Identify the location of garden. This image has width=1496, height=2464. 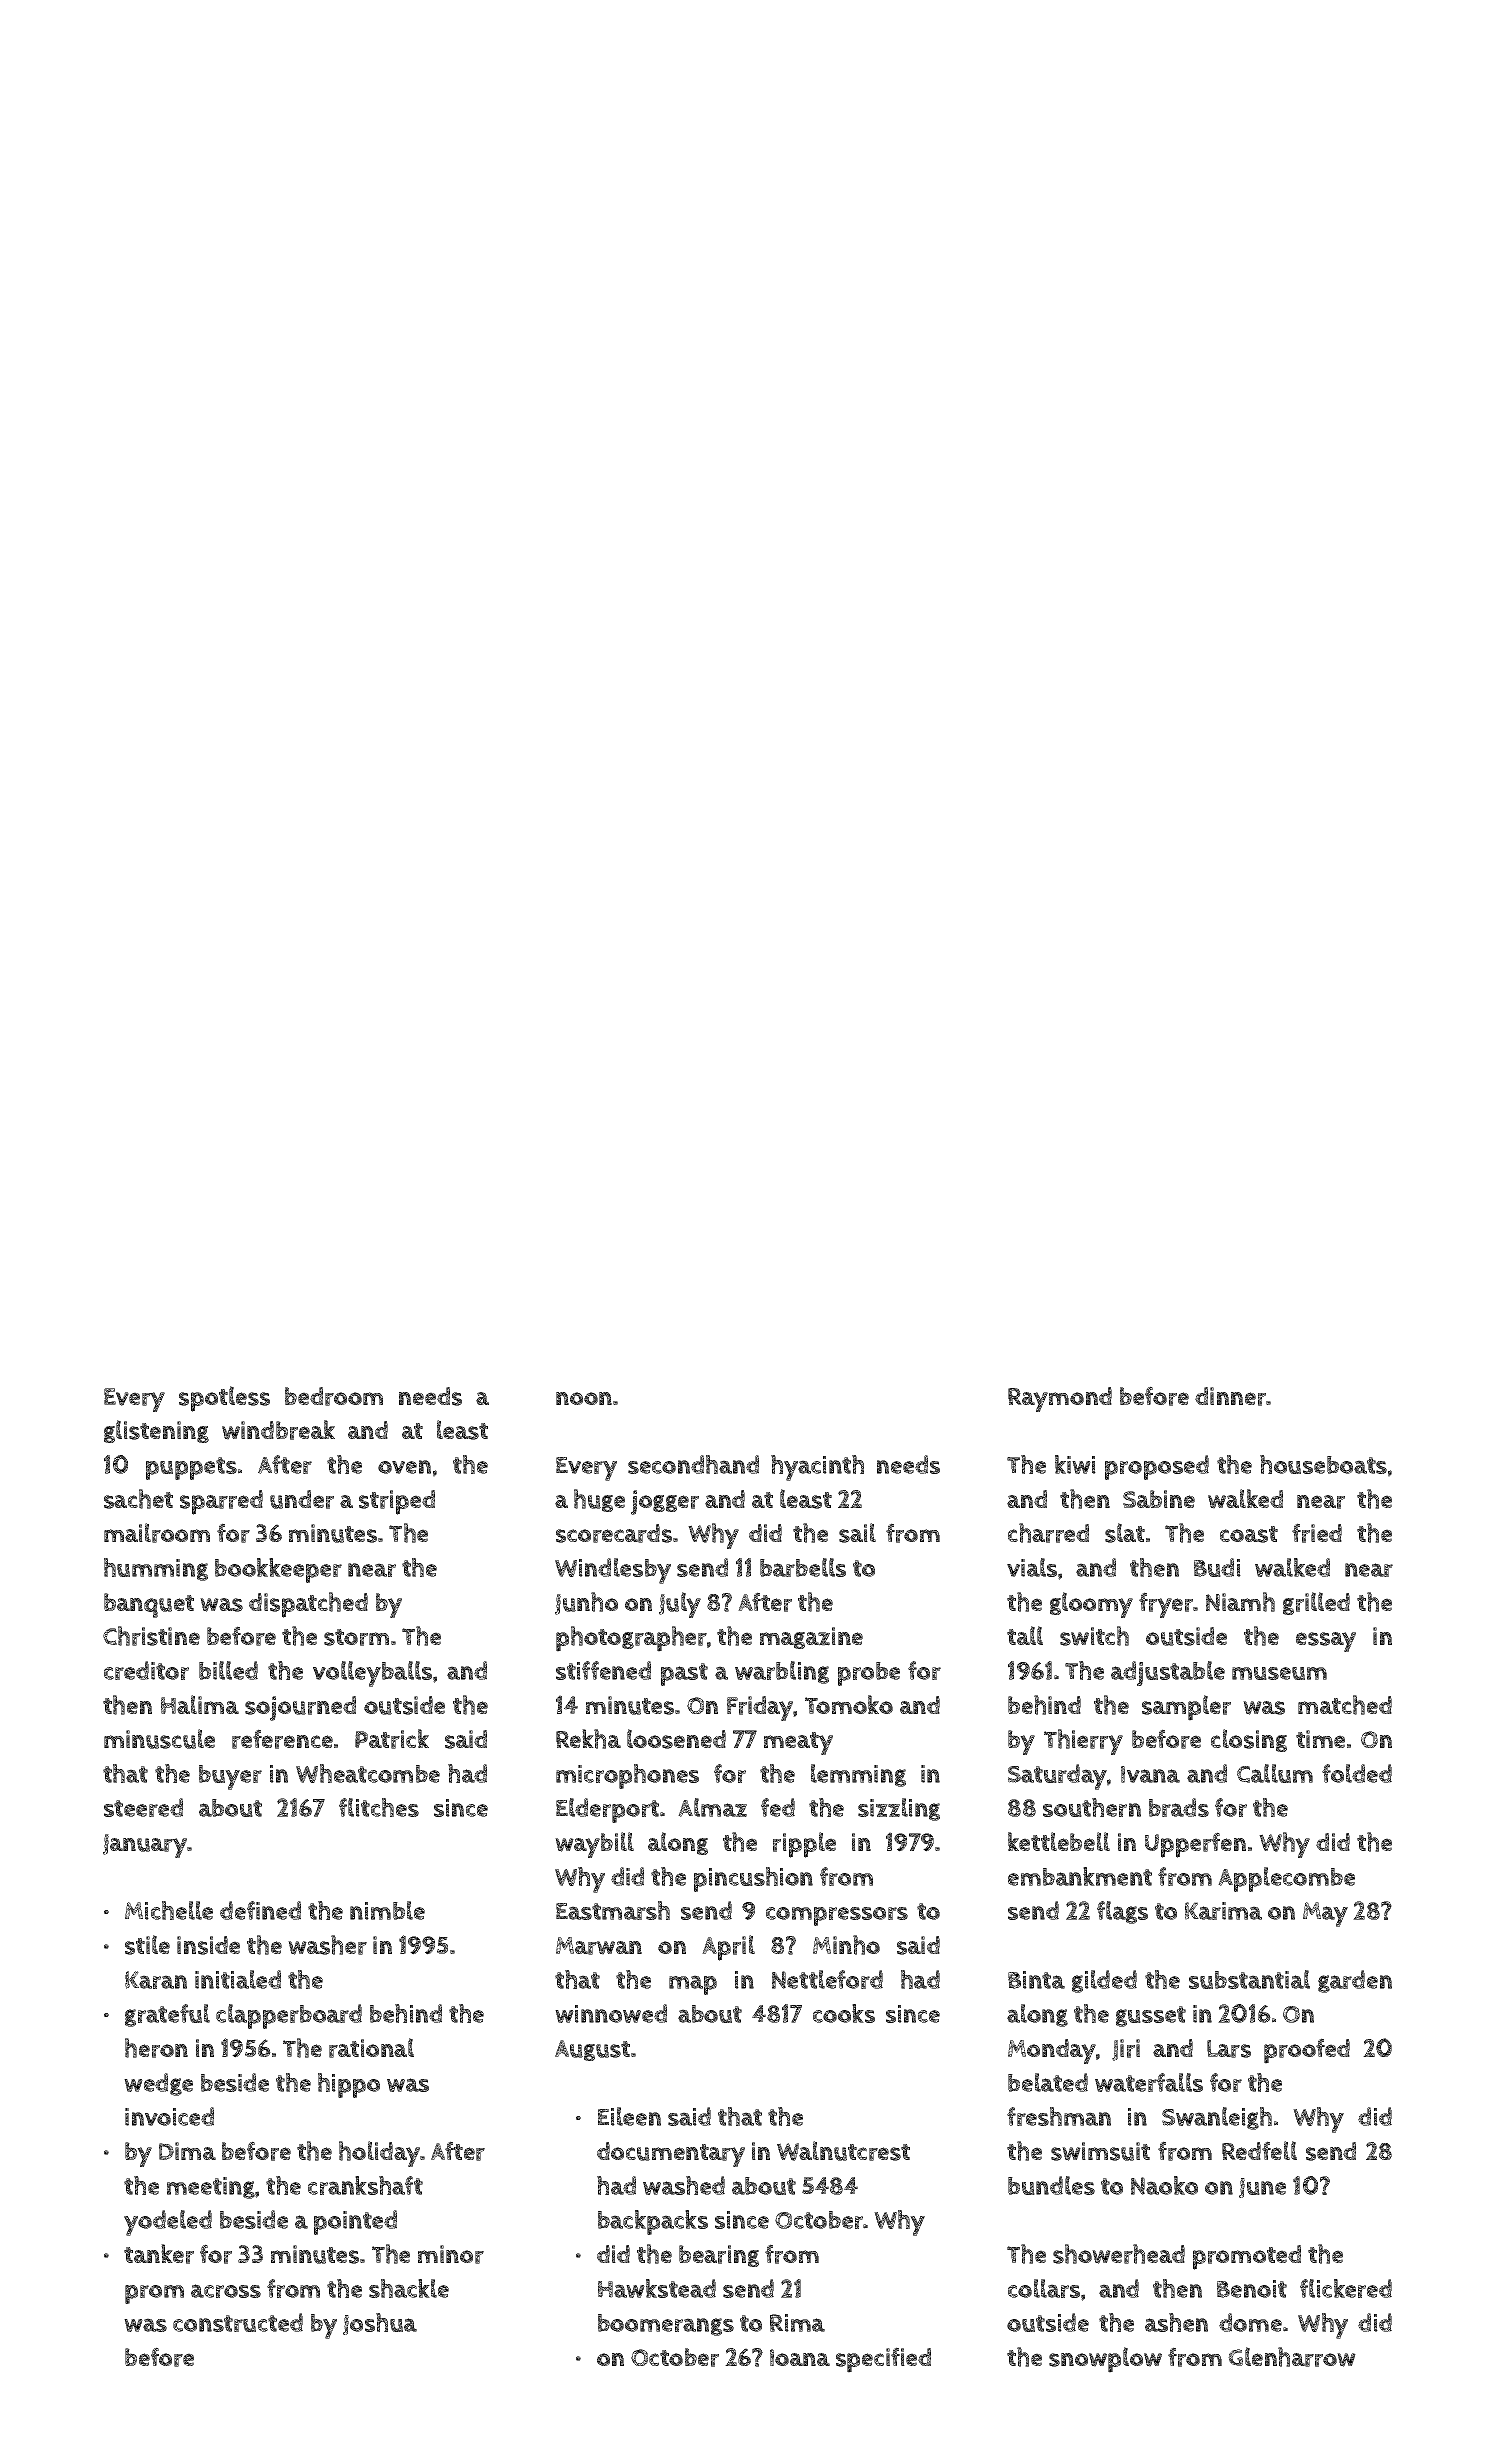
(1355, 1981).
